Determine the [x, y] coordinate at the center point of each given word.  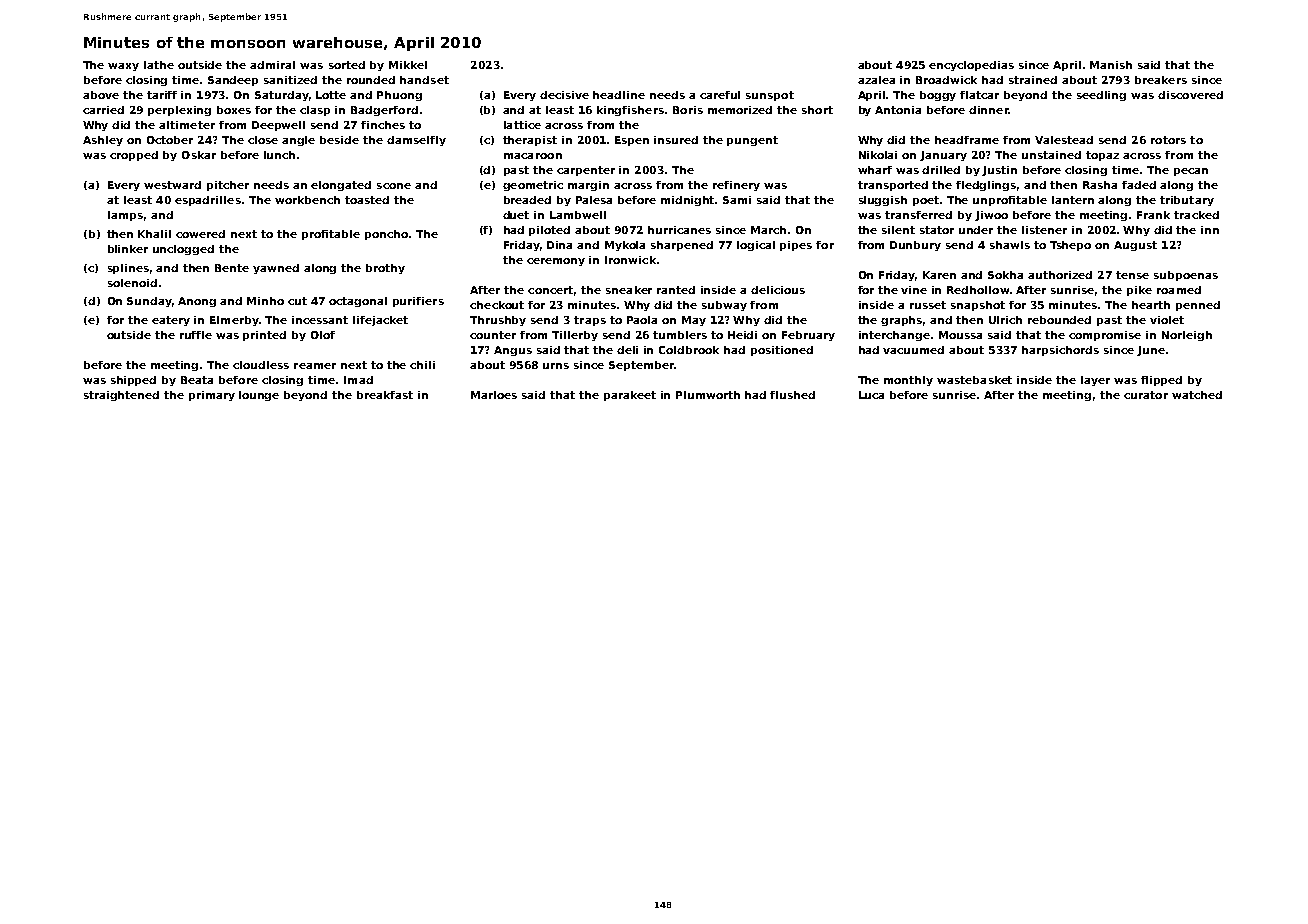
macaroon [533, 156]
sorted [347, 65]
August [1135, 246]
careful [720, 95]
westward [172, 185]
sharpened [682, 246]
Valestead [1064, 140]
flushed [792, 395]
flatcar [979, 95]
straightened [121, 396]
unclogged [183, 250]
